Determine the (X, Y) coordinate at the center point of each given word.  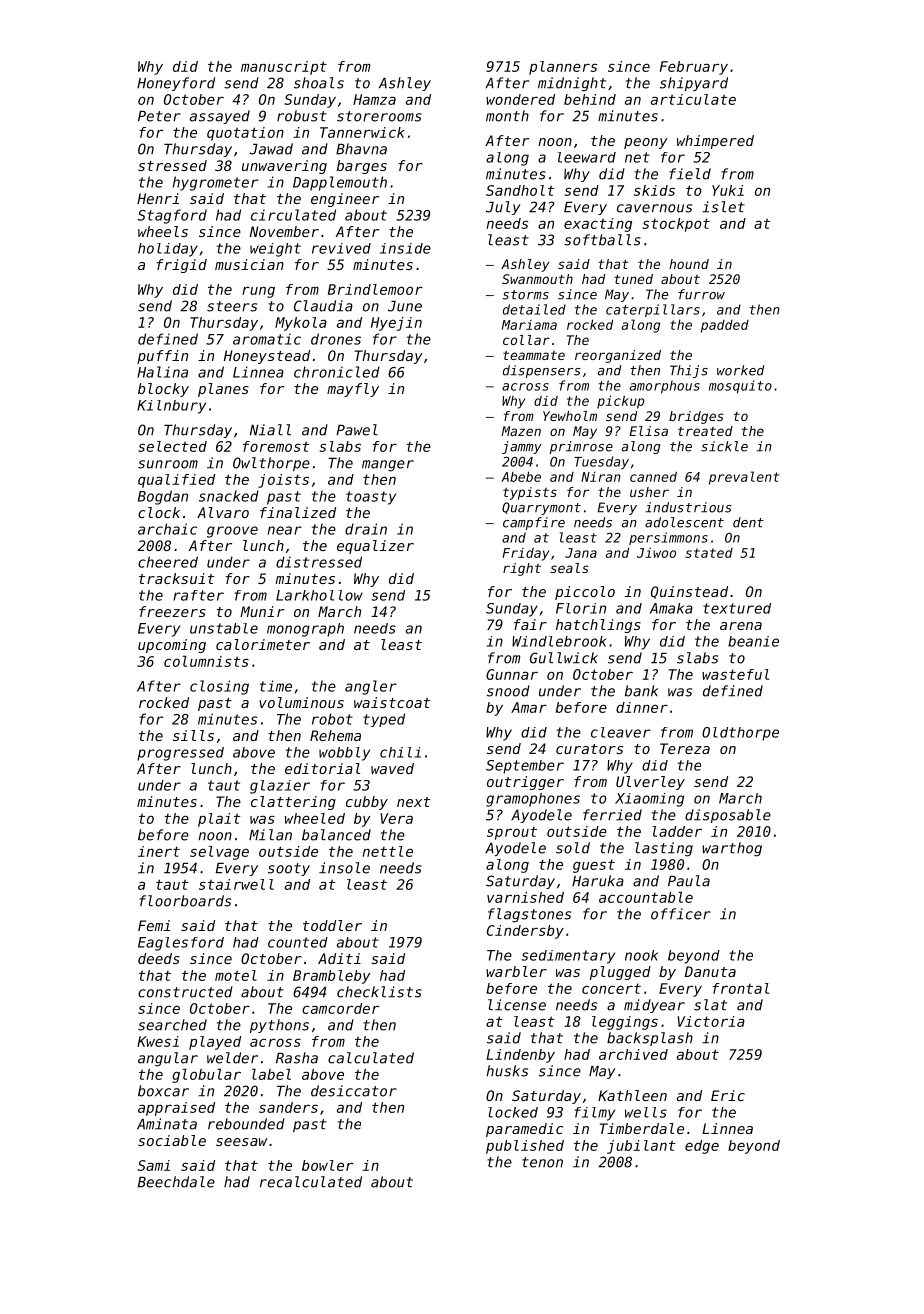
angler (371, 687)
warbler (516, 971)
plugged (620, 973)
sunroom (168, 464)
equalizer (375, 547)
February (694, 68)
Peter (159, 116)
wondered (520, 99)
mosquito (740, 386)
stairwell (236, 884)
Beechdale (176, 1182)
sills (193, 735)
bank (641, 691)
